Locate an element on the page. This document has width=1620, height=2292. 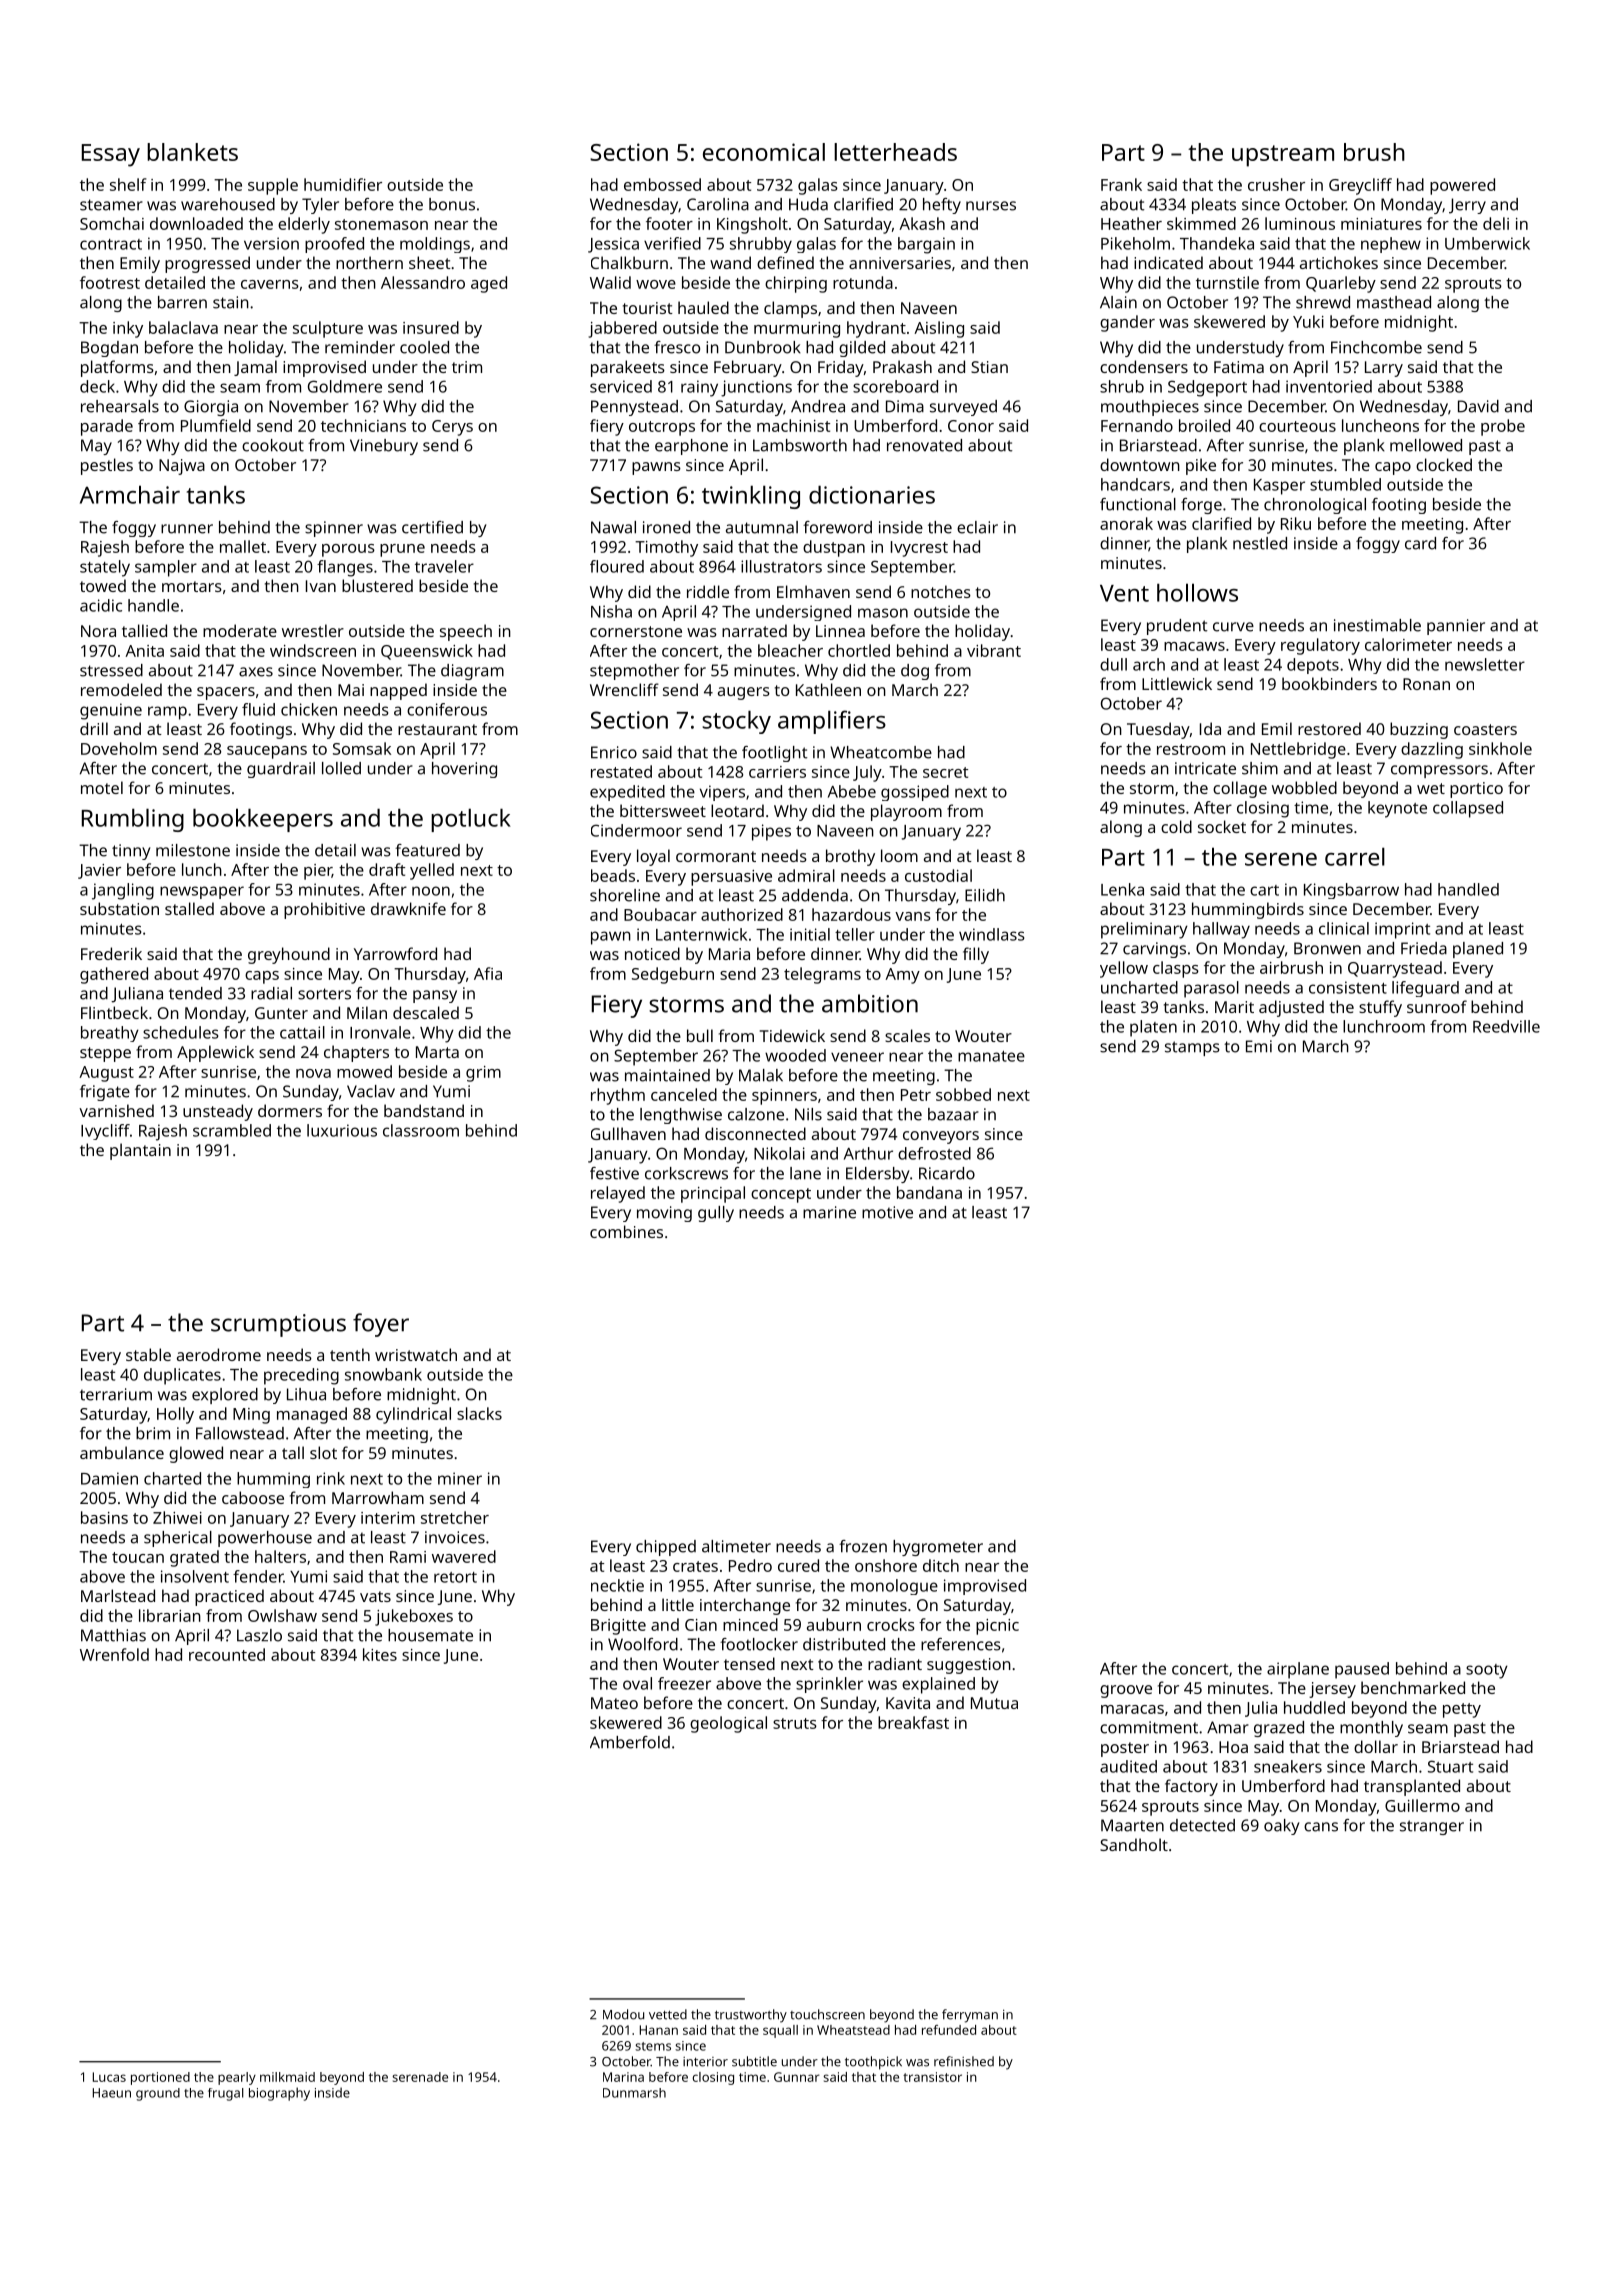
Pennystead is located at coordinates (634, 408).
